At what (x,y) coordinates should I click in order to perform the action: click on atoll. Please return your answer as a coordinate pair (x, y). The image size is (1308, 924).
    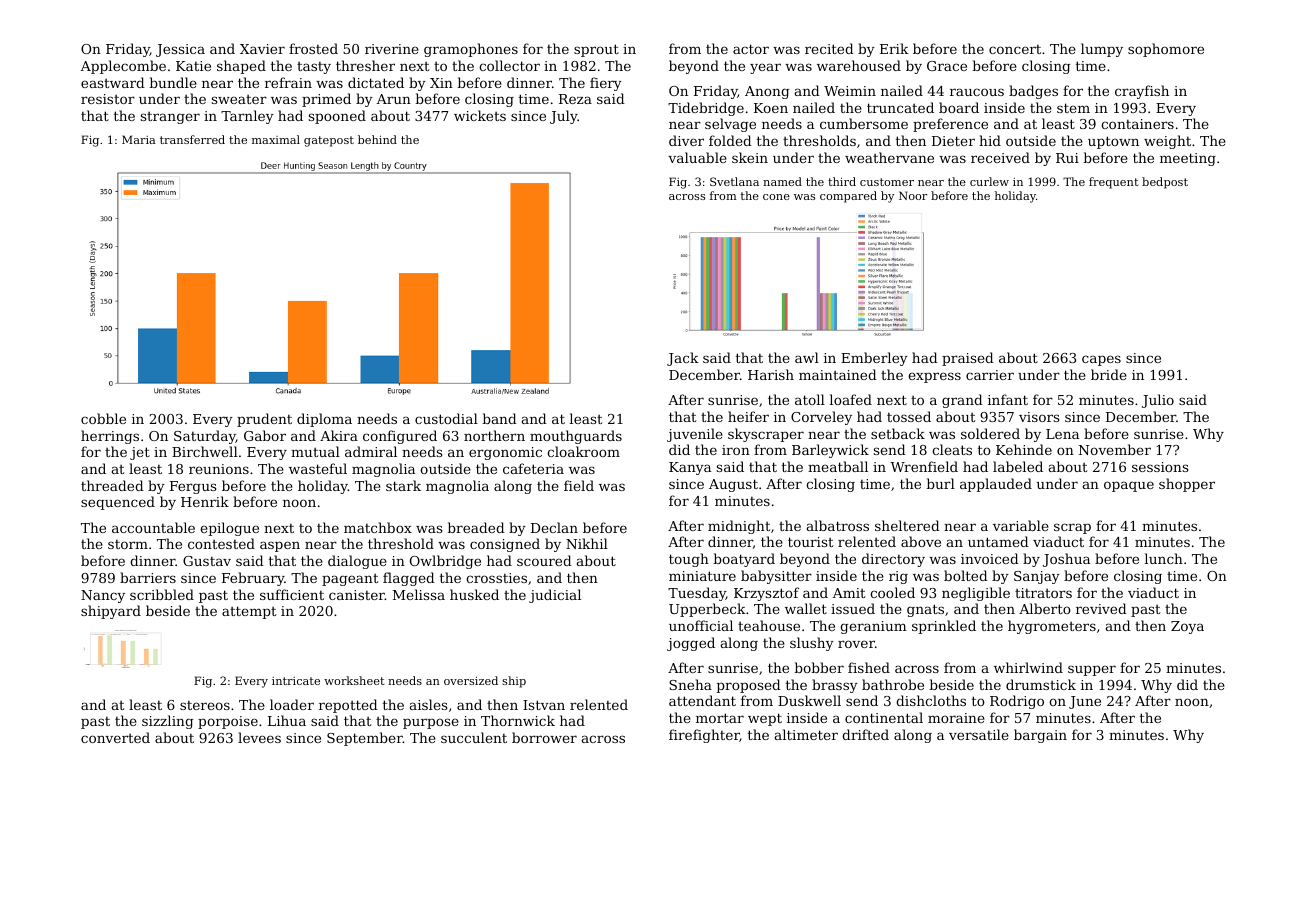
    Looking at the image, I should click on (810, 399).
